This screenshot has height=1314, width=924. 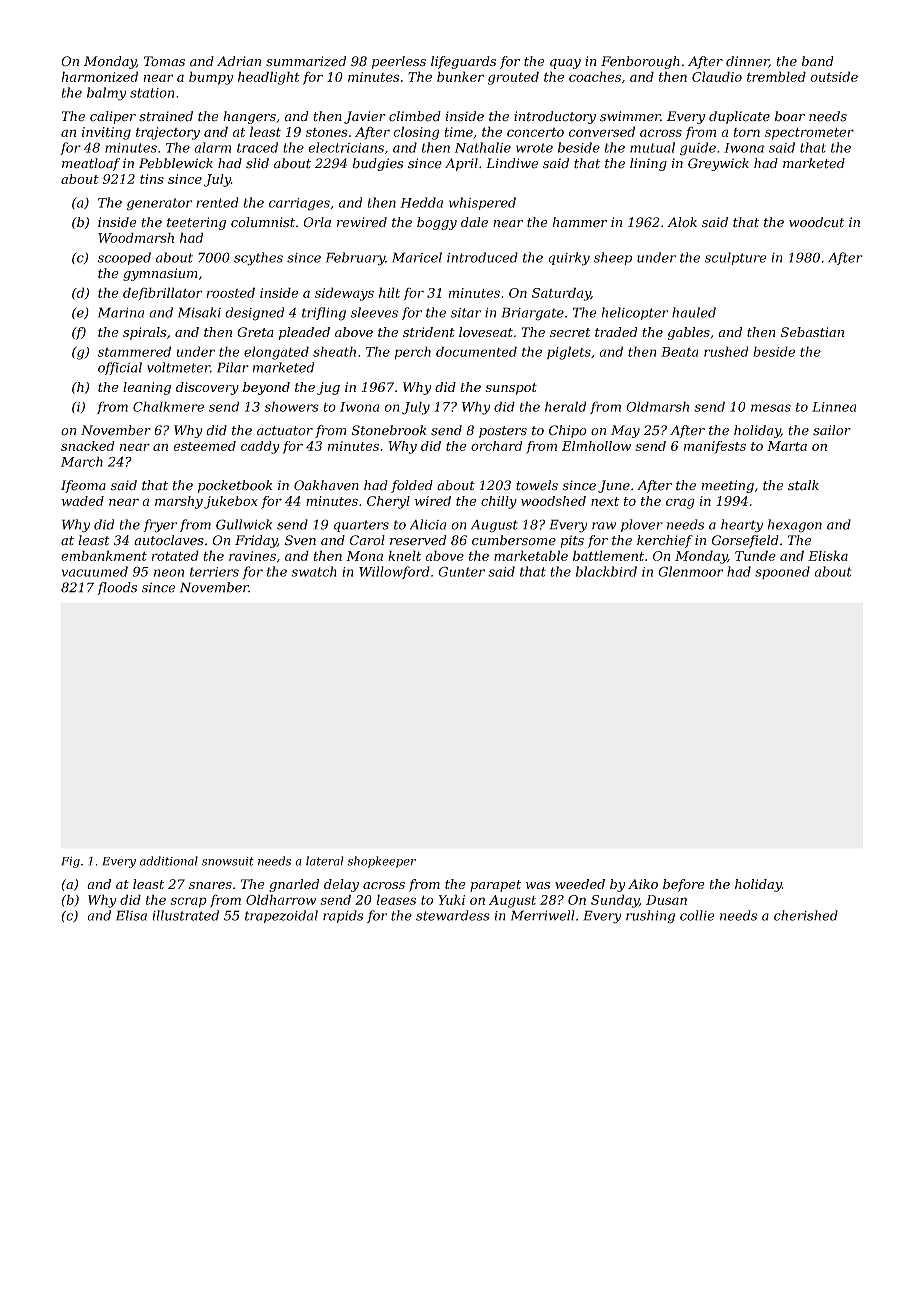 What do you see at coordinates (606, 571) in the screenshot?
I see `blackbird` at bounding box center [606, 571].
